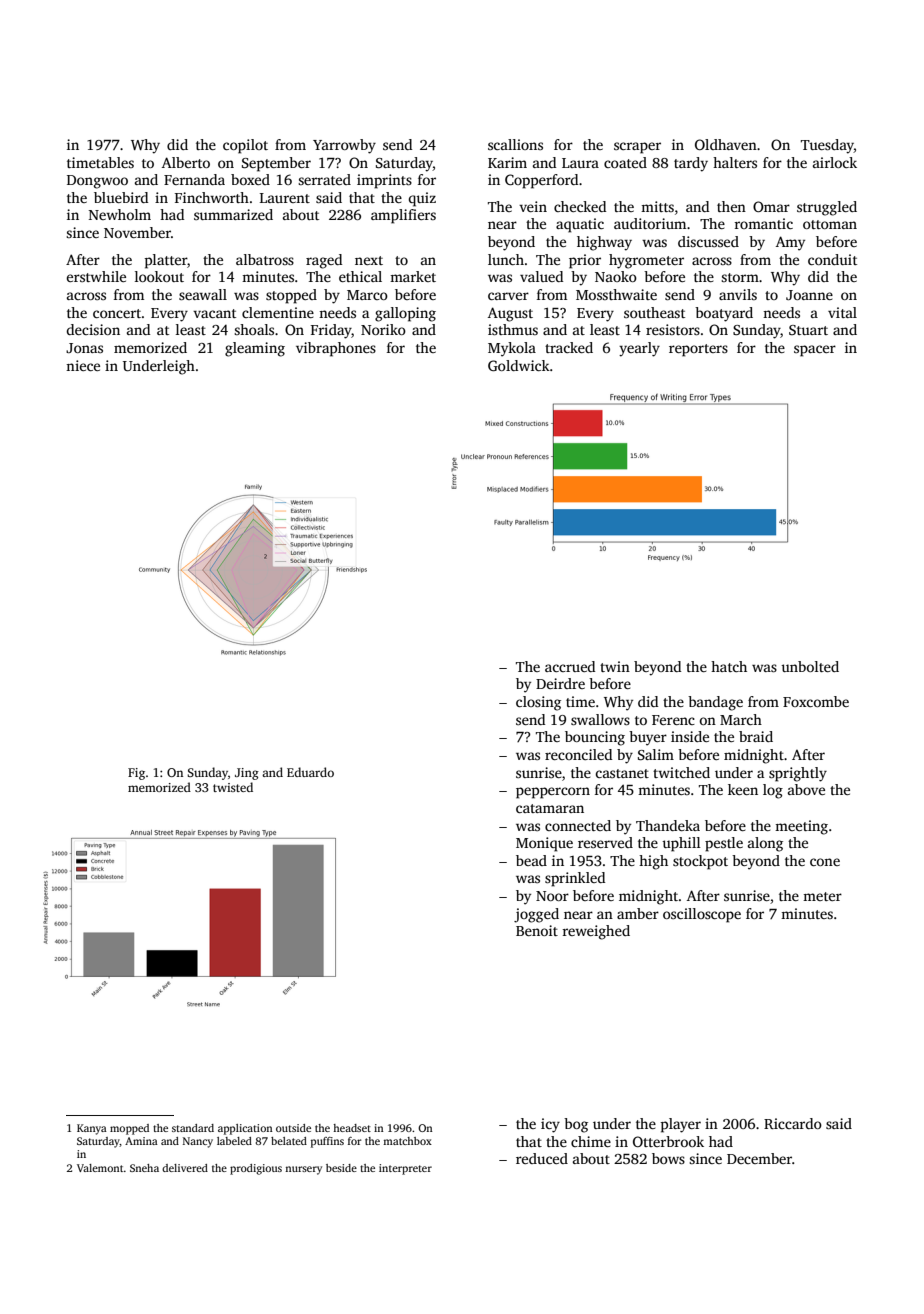 Image resolution: width=924 pixels, height=1314 pixels. What do you see at coordinates (580, 163) in the screenshot?
I see `Laura` at bounding box center [580, 163].
